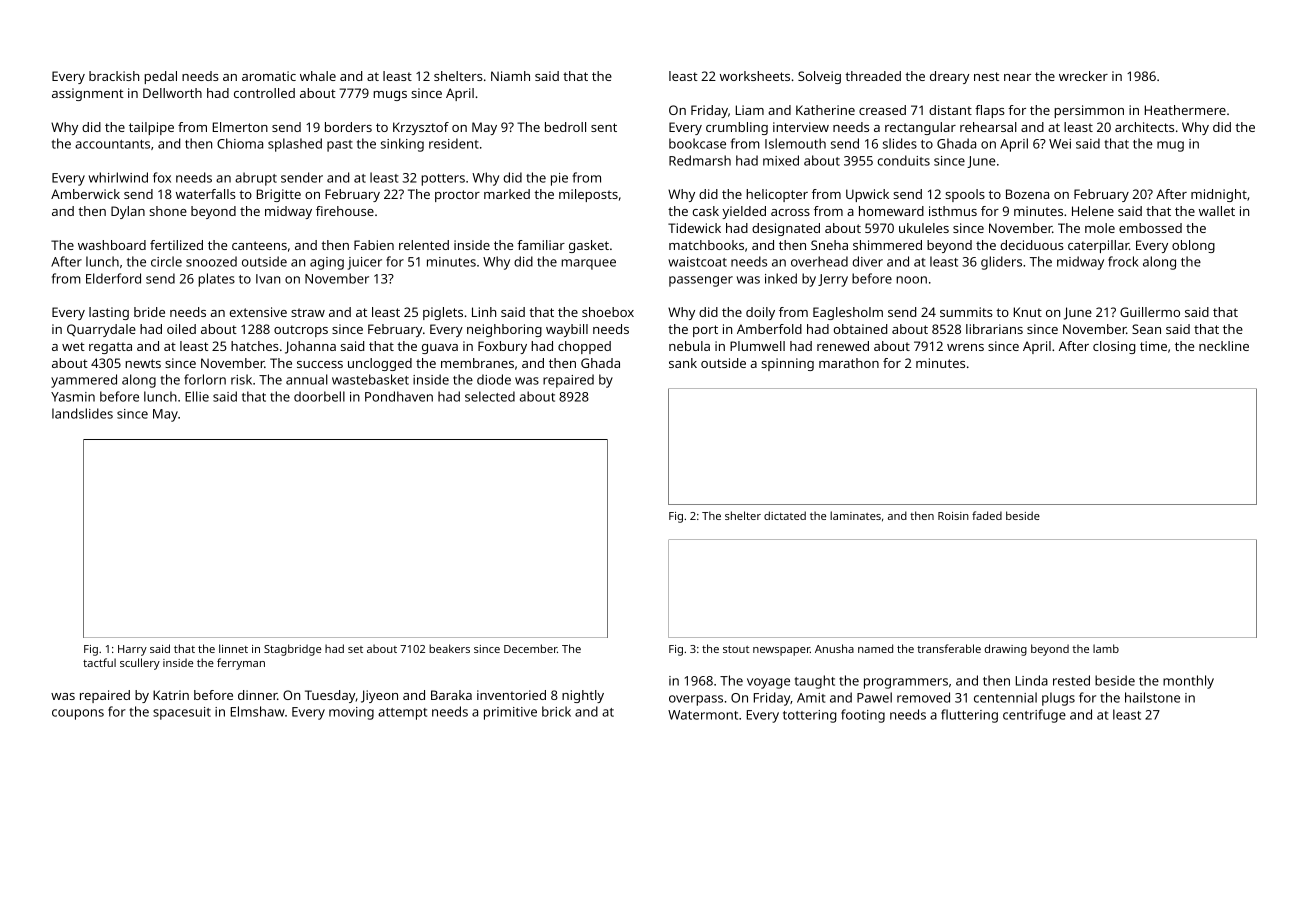  What do you see at coordinates (1028, 312) in the screenshot?
I see `Knut` at bounding box center [1028, 312].
